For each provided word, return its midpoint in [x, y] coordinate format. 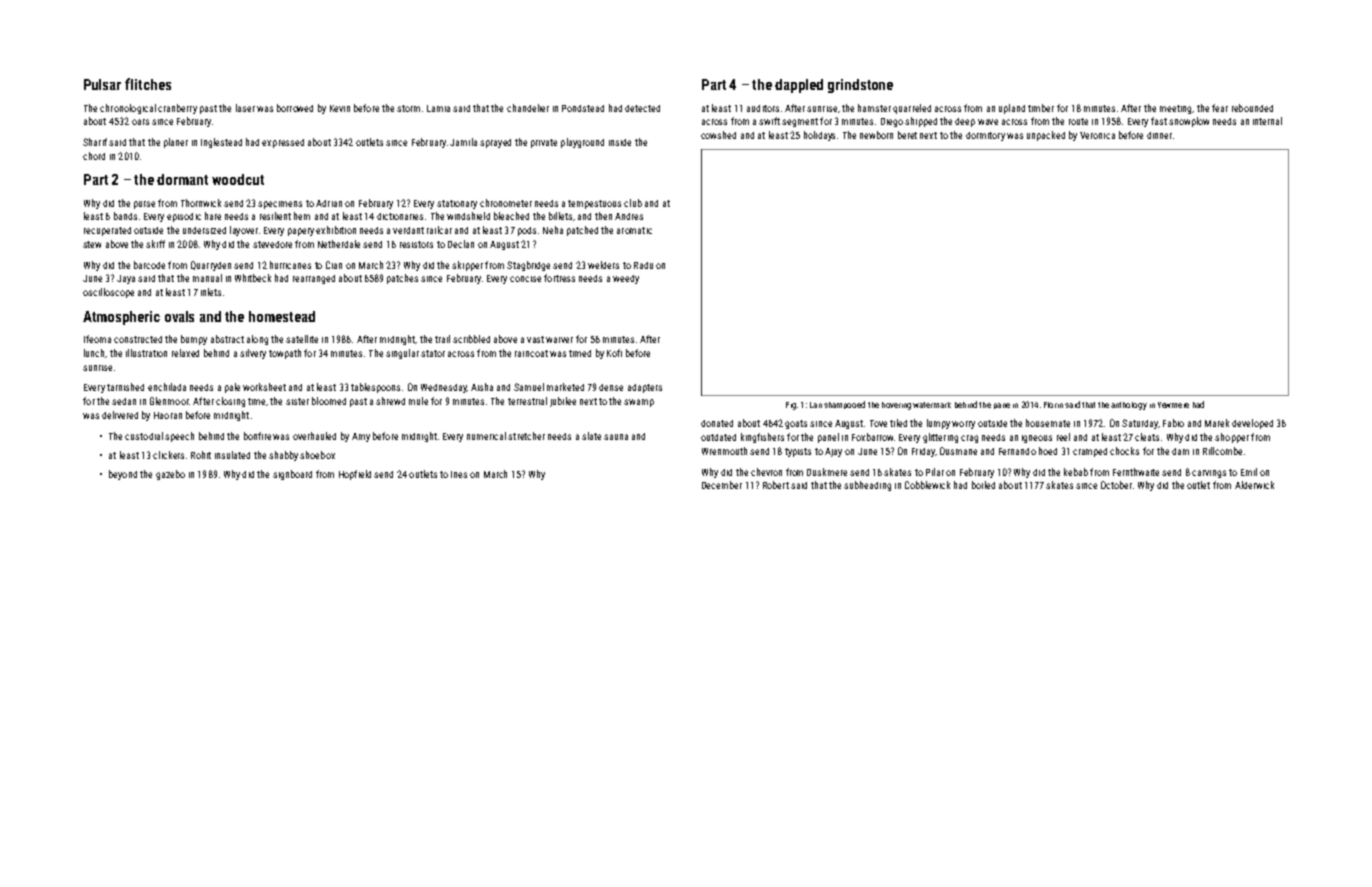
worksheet [264, 387]
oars [140, 122]
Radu [643, 265]
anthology [1129, 406]
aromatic [634, 230]
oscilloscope [108, 293]
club [633, 203]
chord [94, 156]
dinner [1159, 135]
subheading [867, 486]
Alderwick [1254, 485]
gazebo [170, 475]
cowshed [718, 135]
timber [1041, 108]
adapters [645, 388]
